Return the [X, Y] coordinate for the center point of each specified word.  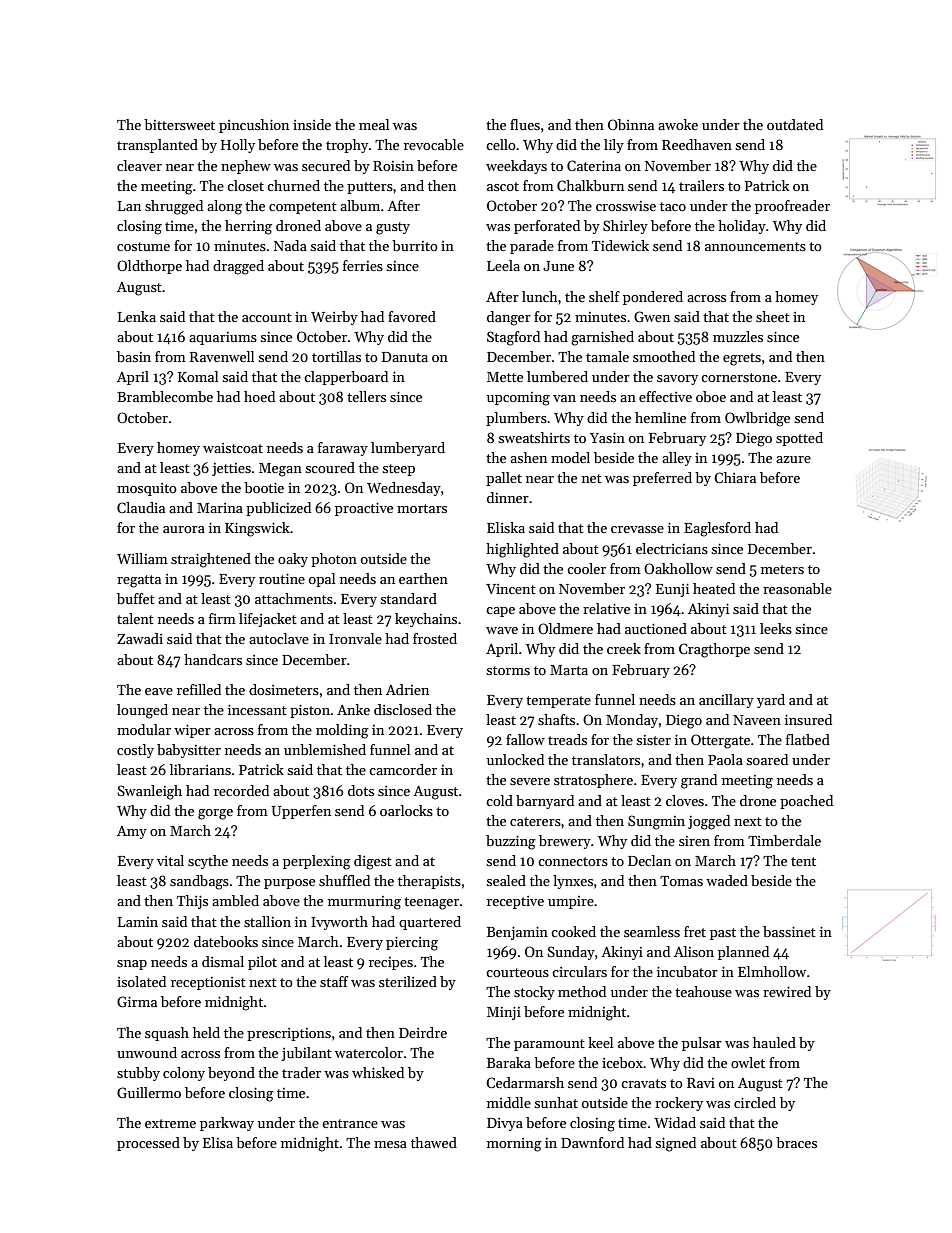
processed [148, 1144]
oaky [293, 560]
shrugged [174, 207]
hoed [259, 396]
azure [793, 459]
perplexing [317, 862]
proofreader [792, 207]
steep [399, 470]
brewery [565, 842]
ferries [363, 265]
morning [514, 1145]
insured [808, 719]
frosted [435, 638]
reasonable [797, 588]
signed [676, 1144]
